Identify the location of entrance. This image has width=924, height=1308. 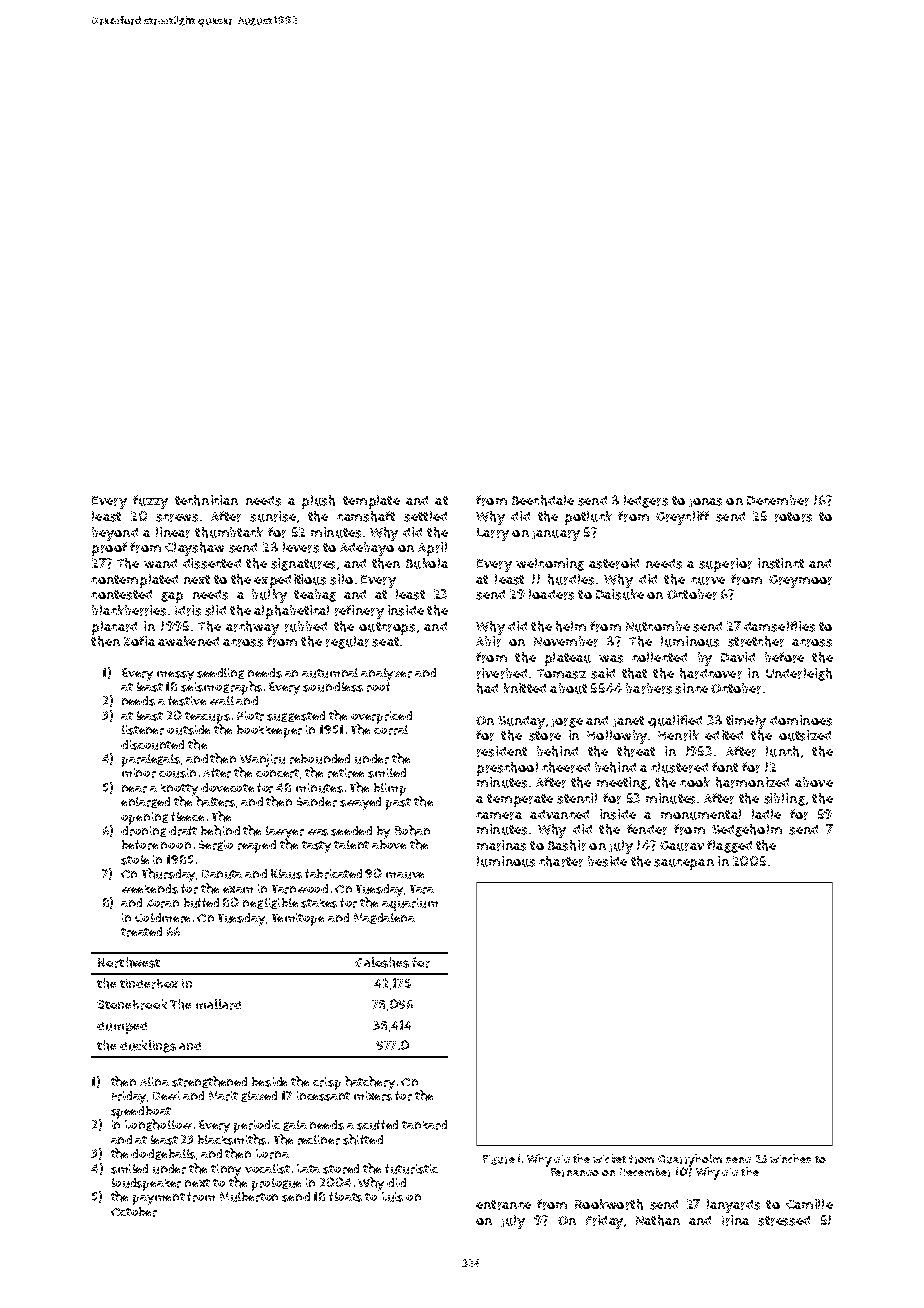
(503, 1205).
